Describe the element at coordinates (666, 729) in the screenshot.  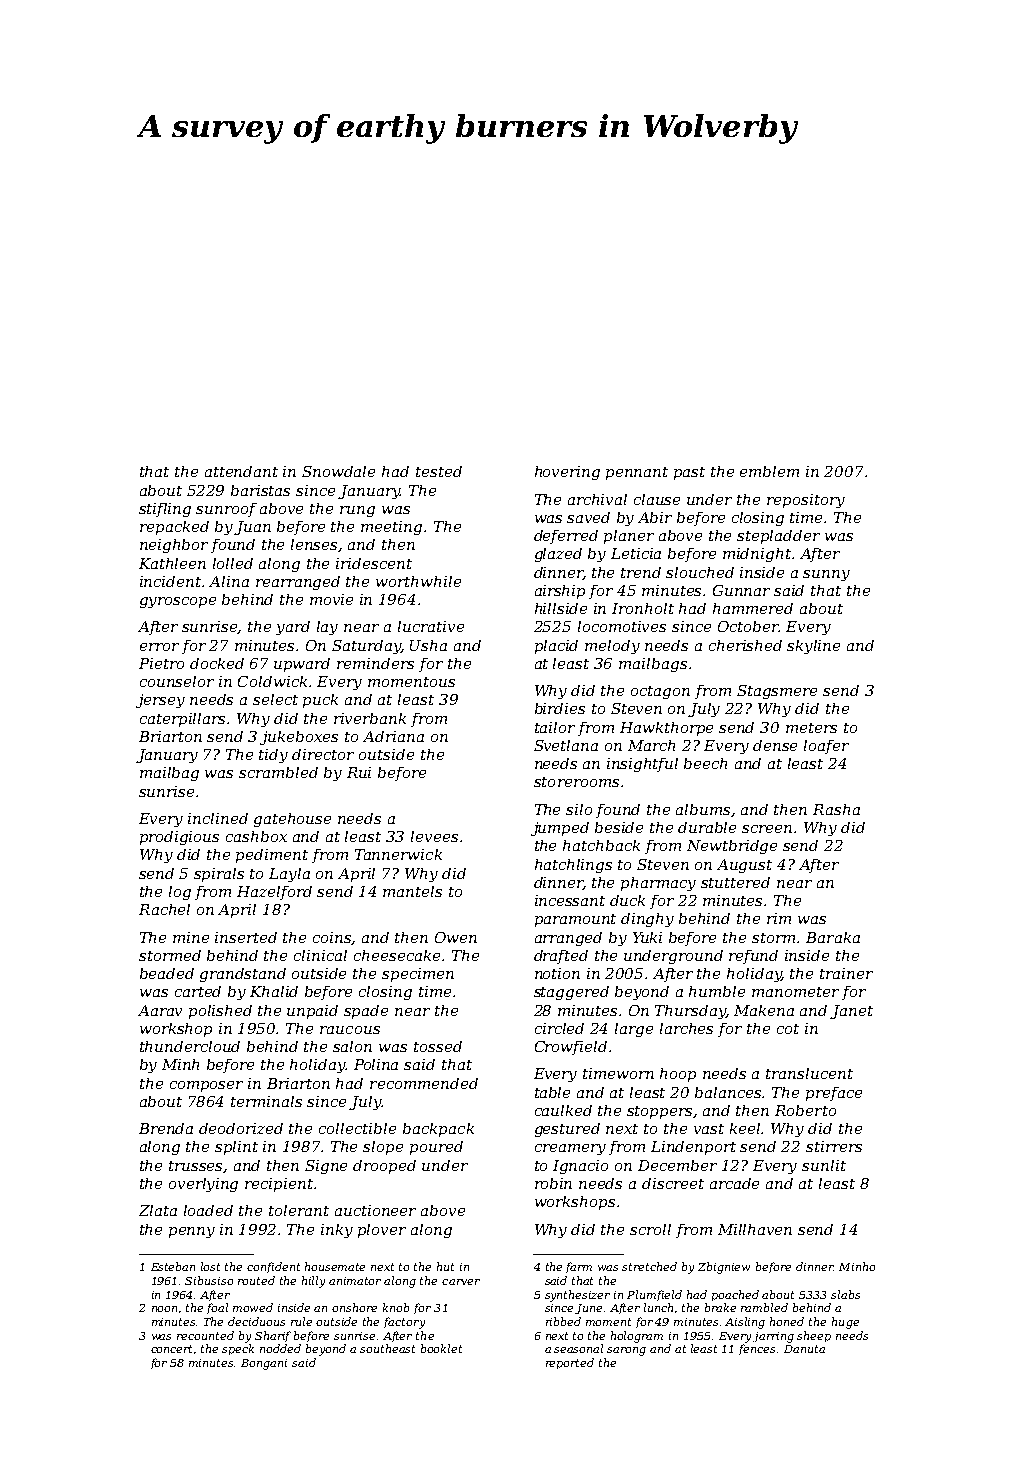
I see `Hawkthorpe` at that location.
